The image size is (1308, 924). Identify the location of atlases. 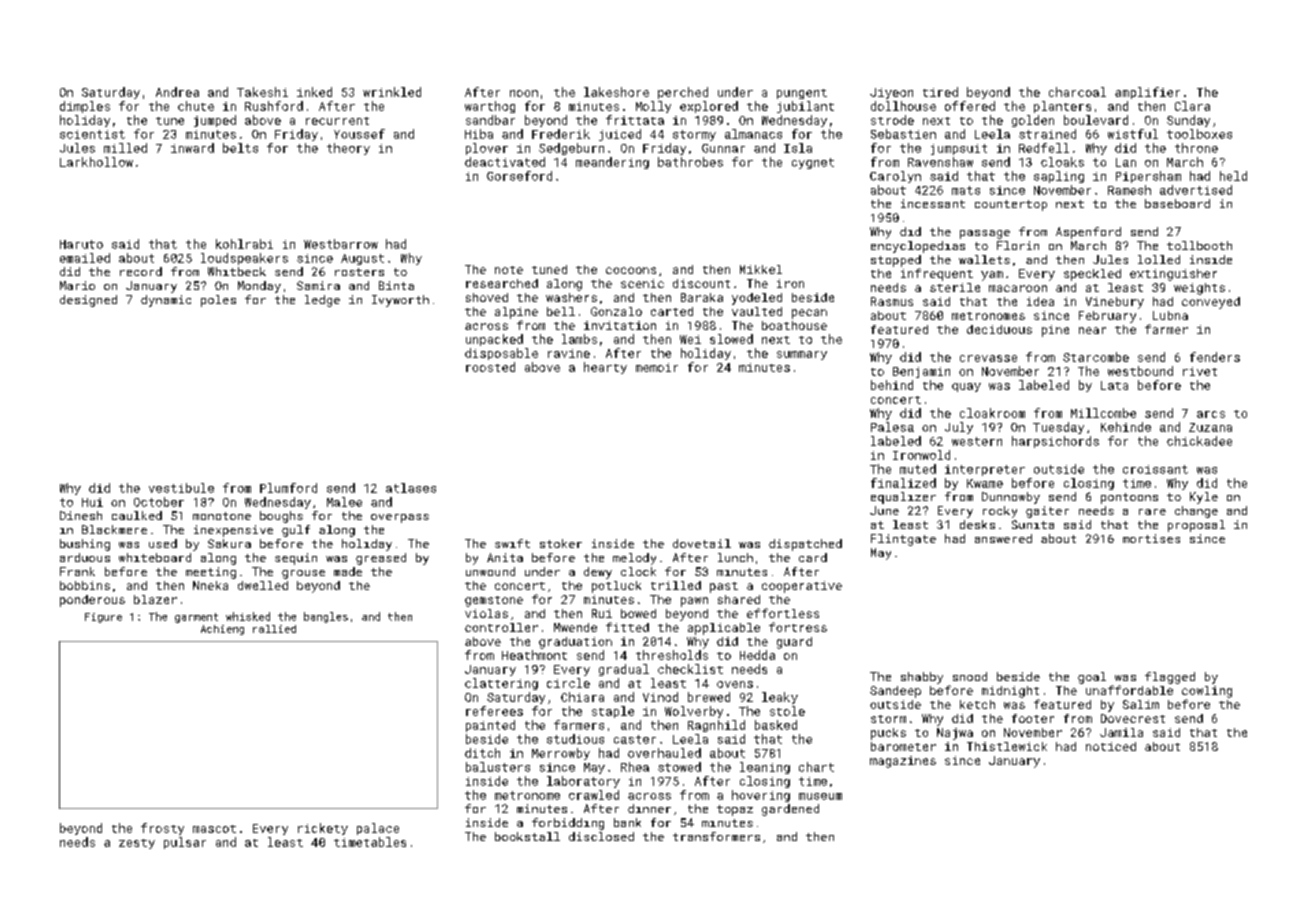
(411, 488).
